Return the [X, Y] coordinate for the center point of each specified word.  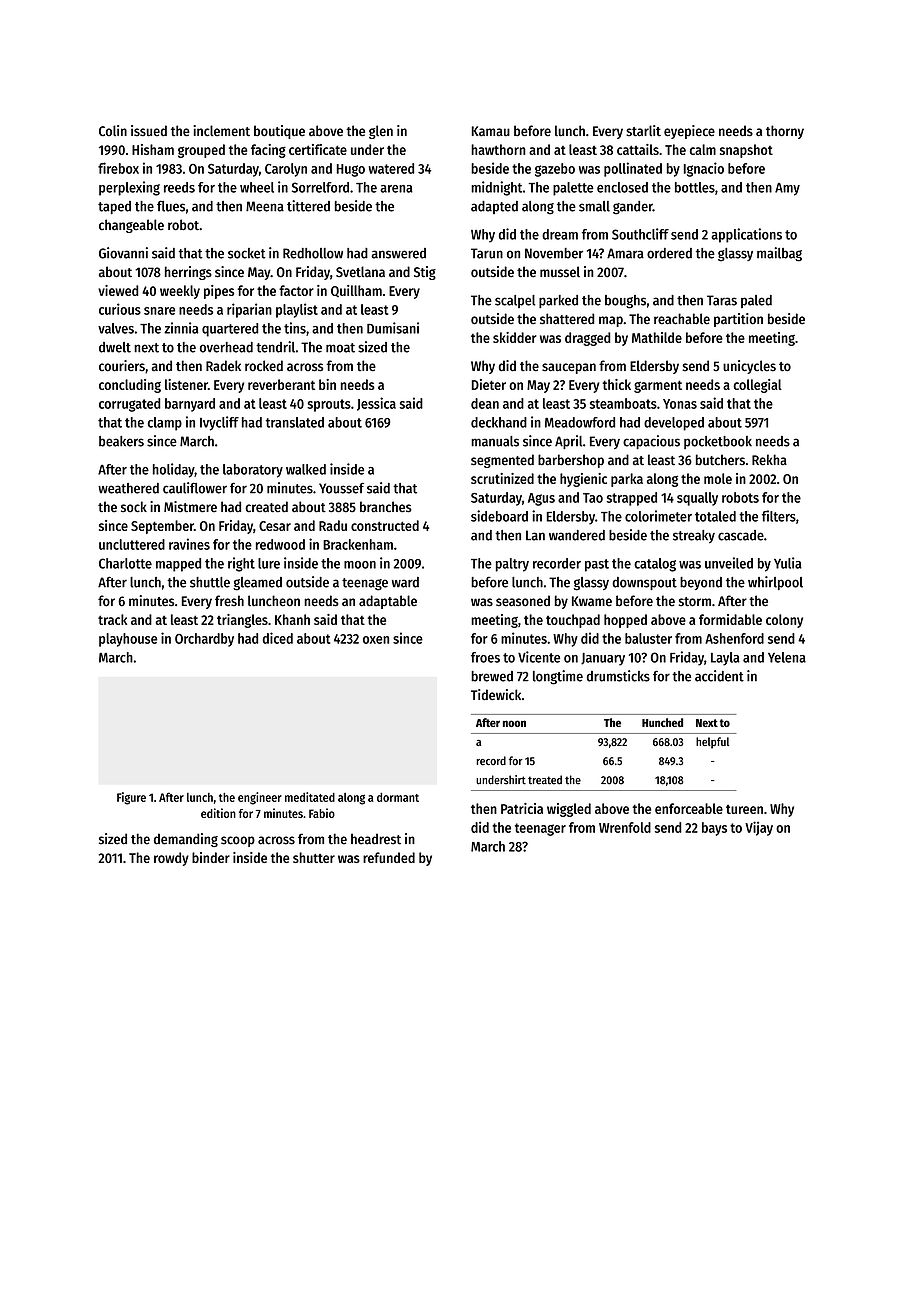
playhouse [128, 640]
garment [658, 386]
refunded [389, 857]
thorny [785, 132]
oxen [376, 640]
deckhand [499, 422]
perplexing [129, 188]
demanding [186, 840]
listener [186, 384]
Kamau [491, 131]
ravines [189, 544]
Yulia [788, 563]
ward [405, 582]
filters [779, 516]
